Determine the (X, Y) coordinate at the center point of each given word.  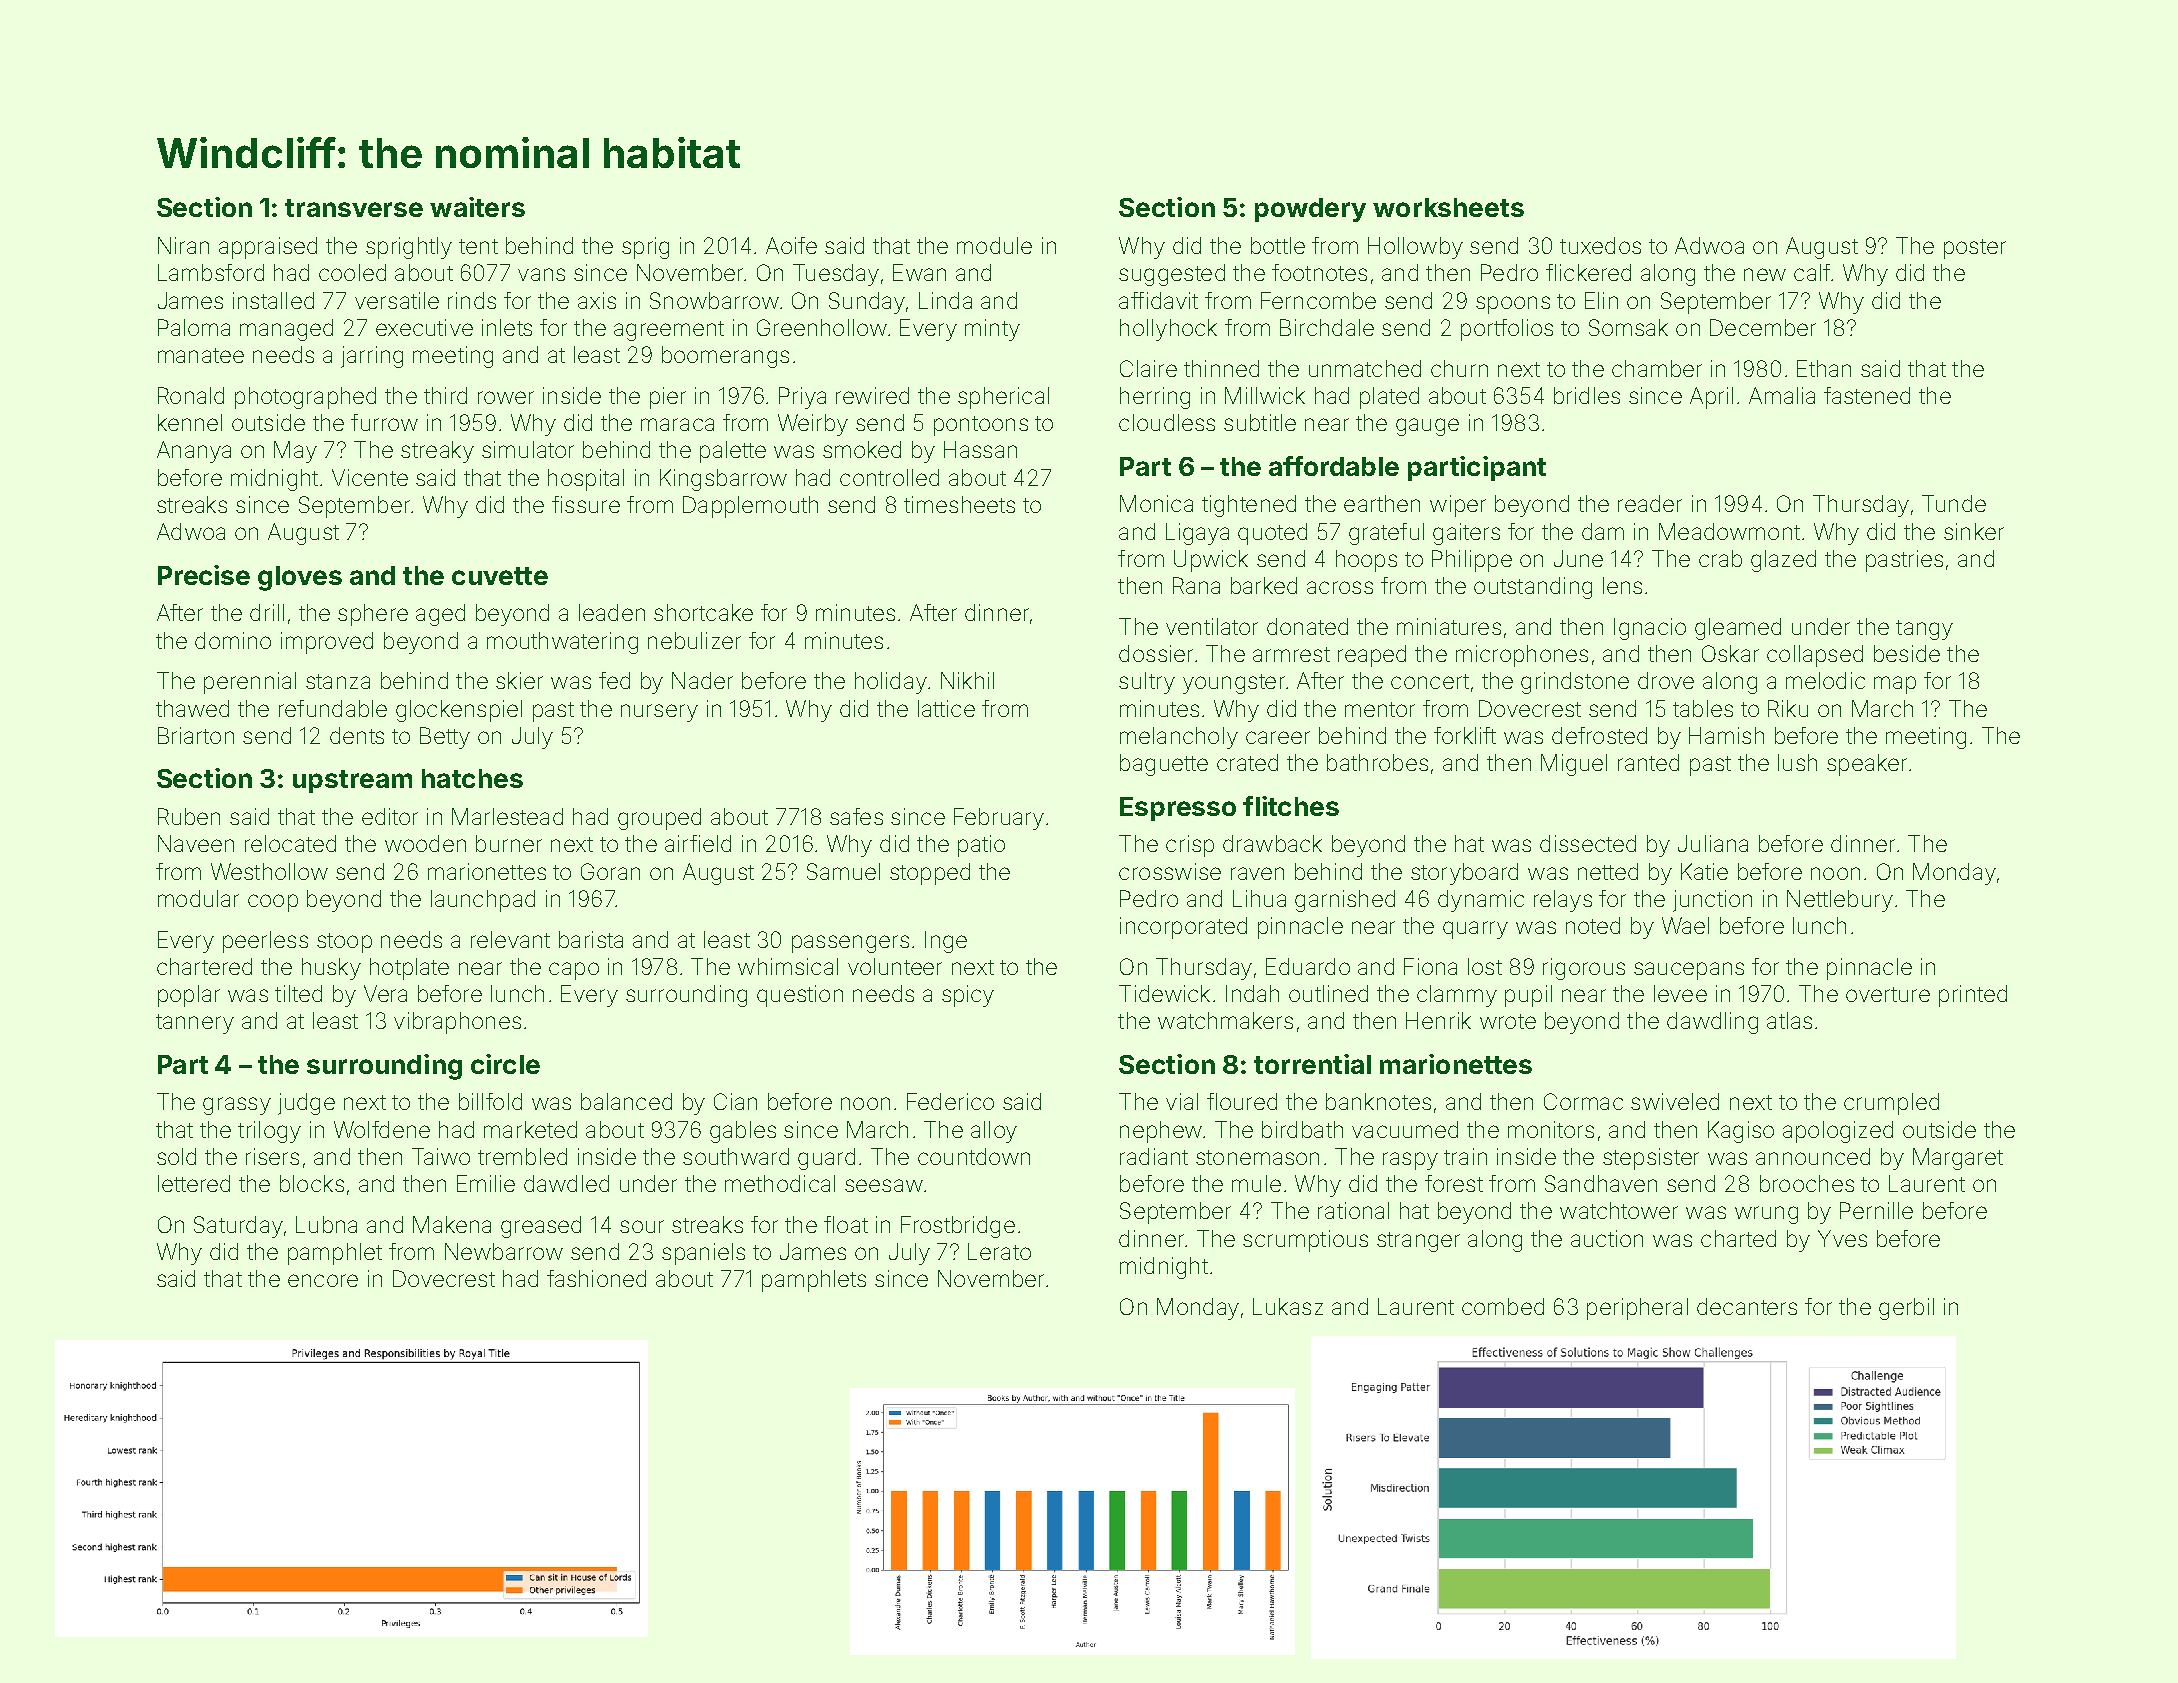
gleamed (1738, 629)
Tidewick (1164, 993)
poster (1975, 249)
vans (541, 274)
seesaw (884, 1185)
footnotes (1319, 272)
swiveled (1675, 1101)
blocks (312, 1183)
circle (505, 1064)
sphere (373, 615)
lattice (946, 708)
